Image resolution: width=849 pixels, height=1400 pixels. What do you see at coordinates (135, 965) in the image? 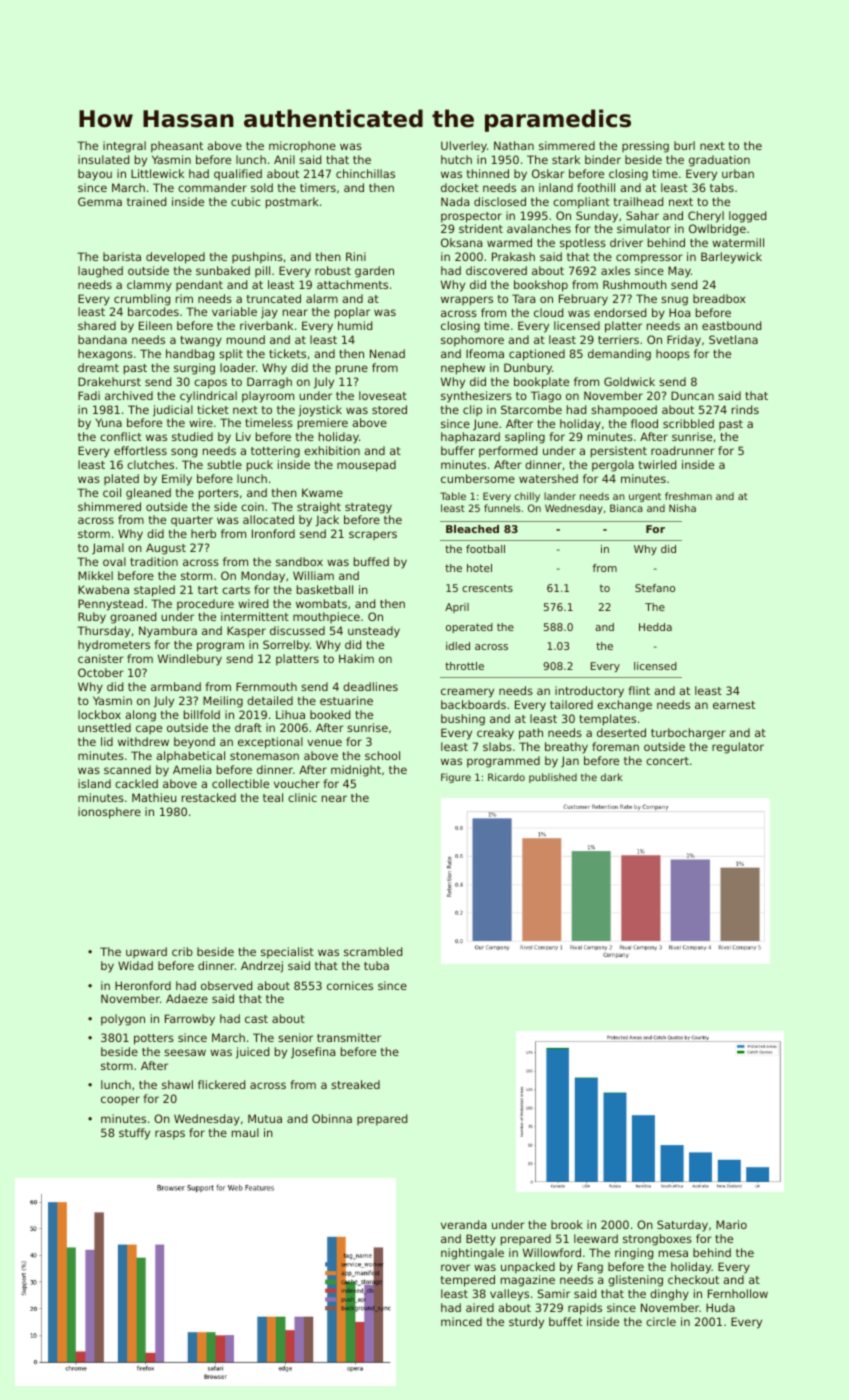
I see `Widad` at bounding box center [135, 965].
